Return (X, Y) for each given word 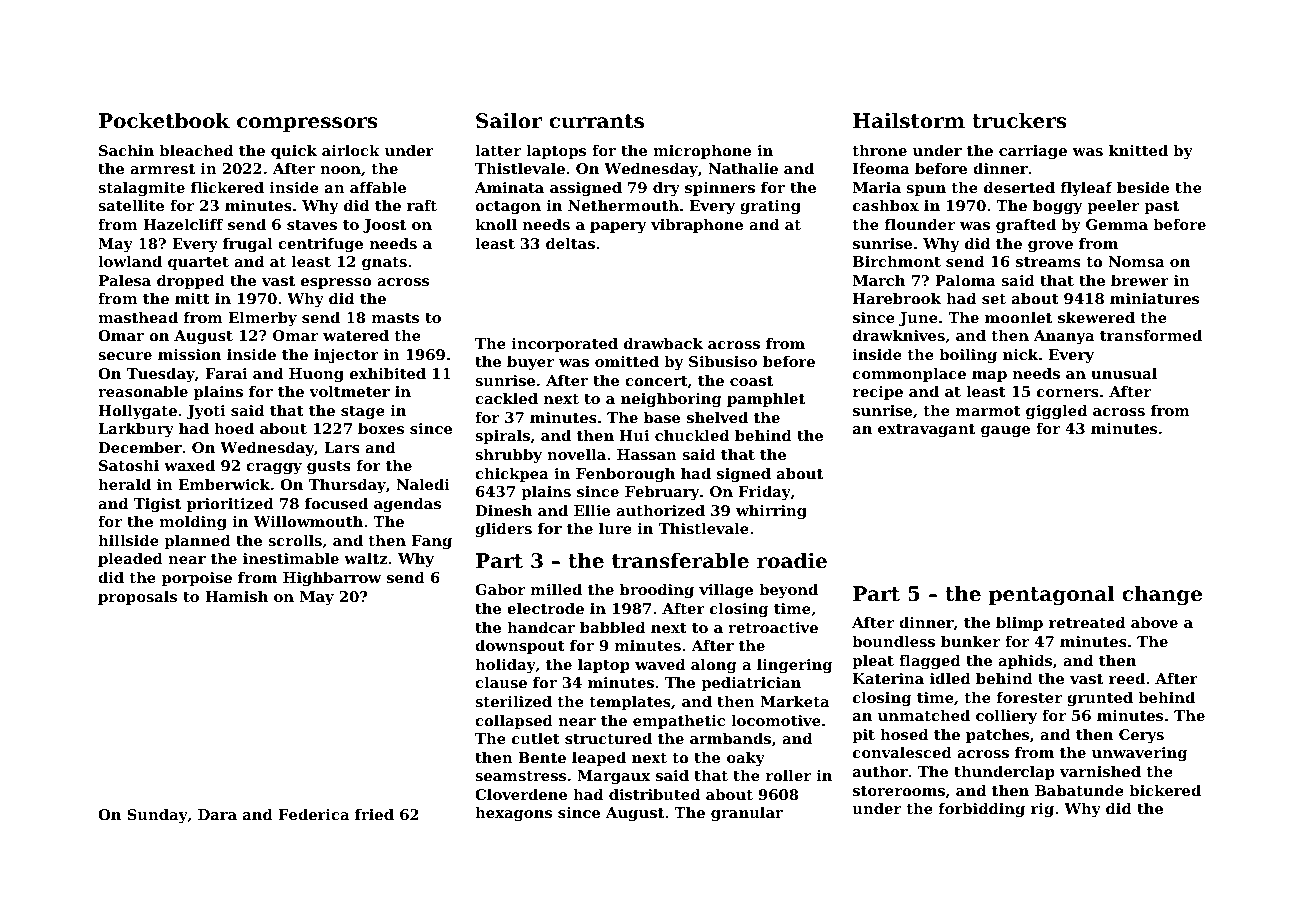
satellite (131, 205)
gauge (1005, 431)
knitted (1138, 150)
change (1162, 595)
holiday (505, 666)
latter (498, 150)
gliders (503, 530)
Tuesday (161, 375)
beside (1143, 187)
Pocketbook (164, 120)
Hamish (236, 596)
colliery (1006, 717)
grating (770, 207)
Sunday (157, 816)
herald (124, 484)
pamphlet (766, 400)
